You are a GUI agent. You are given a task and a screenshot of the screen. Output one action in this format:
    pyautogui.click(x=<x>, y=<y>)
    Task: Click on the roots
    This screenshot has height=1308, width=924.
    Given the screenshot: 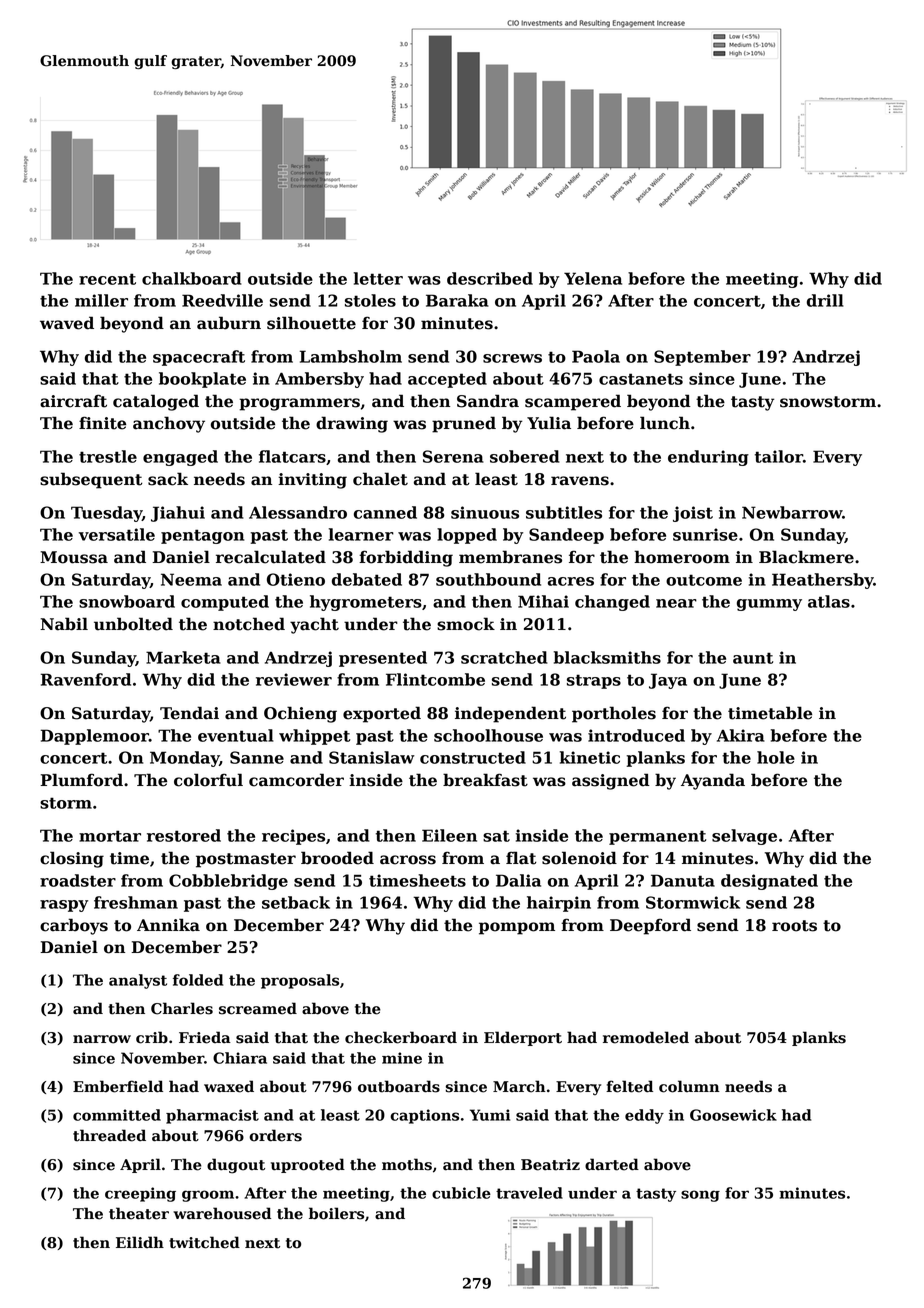 What is the action you would take?
    pyautogui.click(x=794, y=926)
